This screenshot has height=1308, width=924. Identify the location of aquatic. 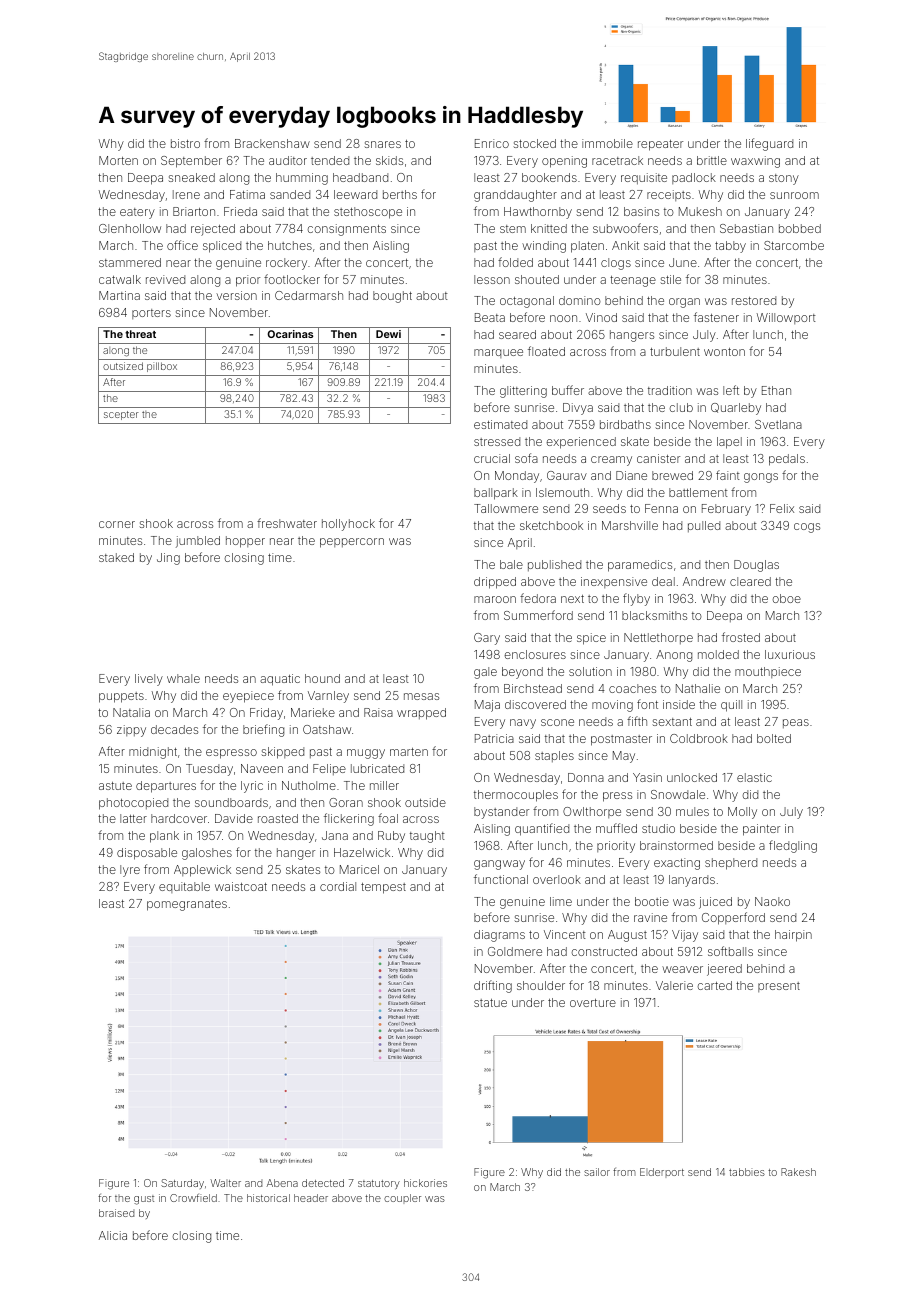
(280, 680).
